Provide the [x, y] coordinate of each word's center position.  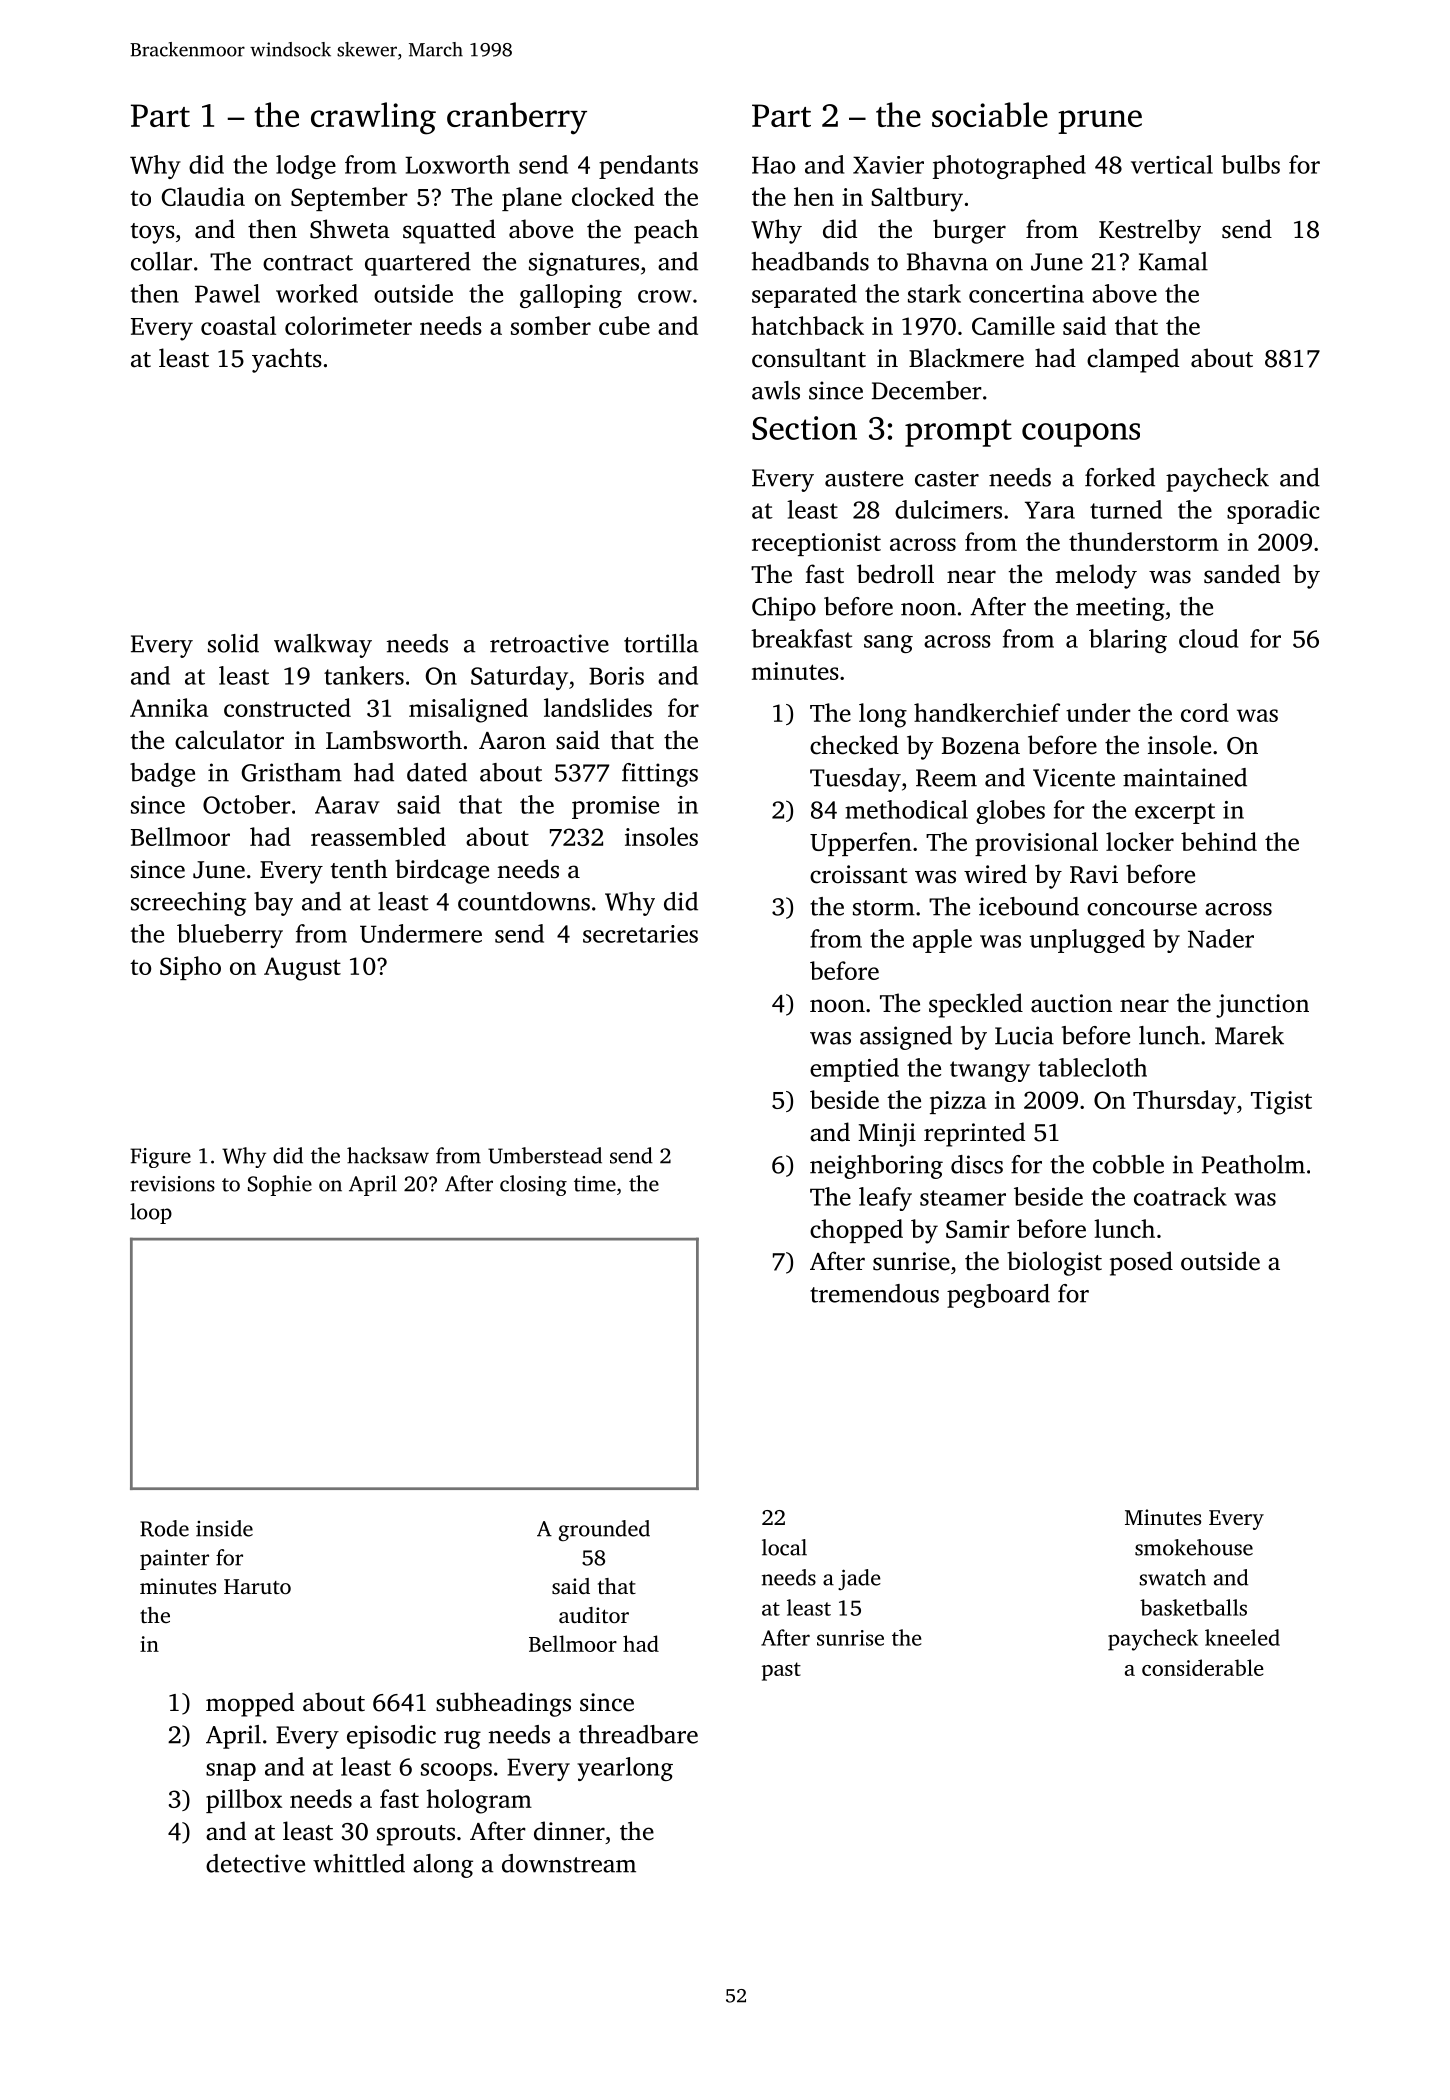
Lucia [1024, 1035]
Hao [773, 165]
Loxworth [457, 164]
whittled [359, 1863]
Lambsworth [394, 740]
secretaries [640, 934]
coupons [1081, 435]
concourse [1142, 909]
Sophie [280, 1185]
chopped [856, 1231]
